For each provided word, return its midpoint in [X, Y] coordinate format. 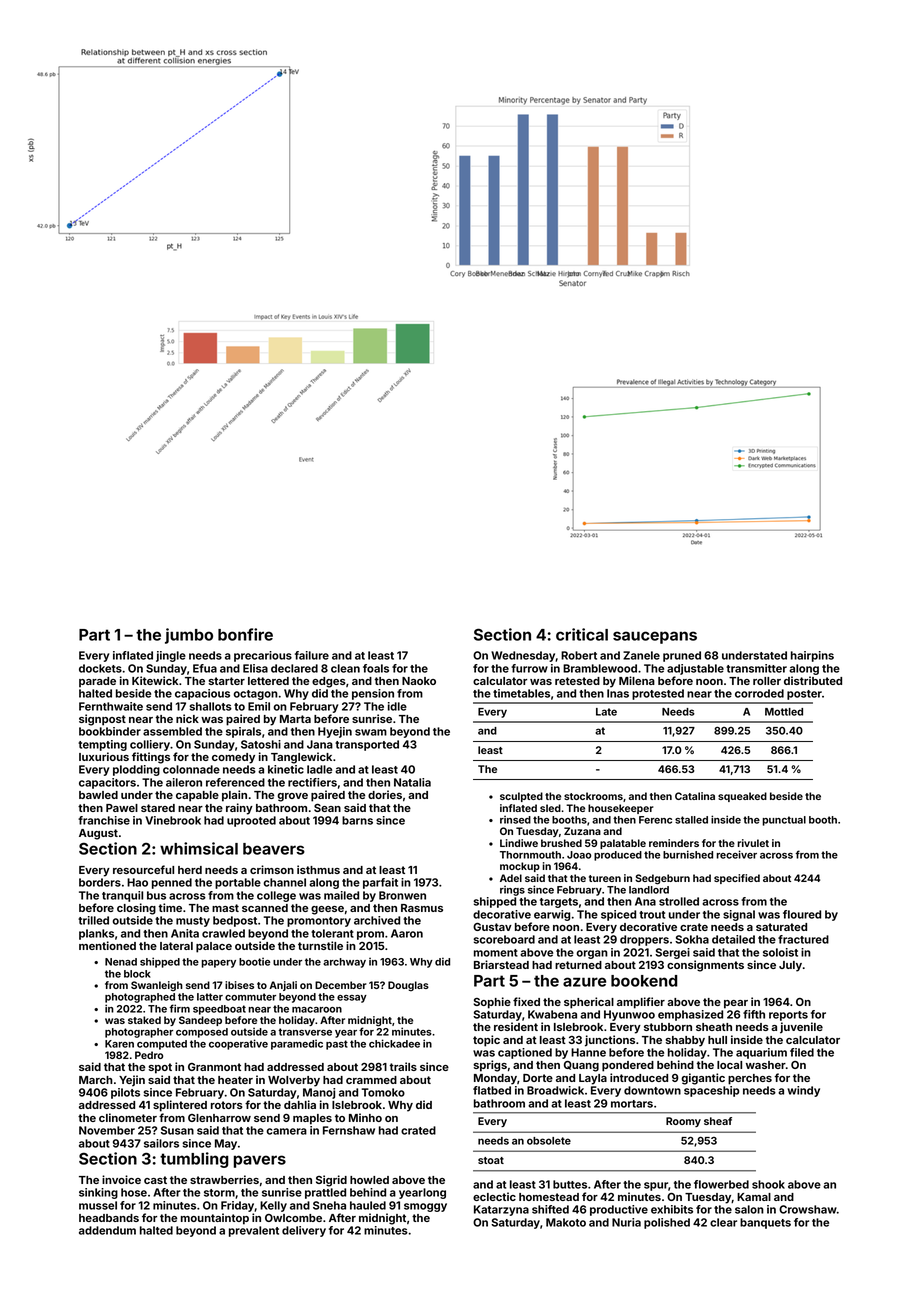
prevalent [254, 1231]
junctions [610, 1041]
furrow [529, 668]
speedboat [219, 1010]
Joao [579, 855]
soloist [780, 952]
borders [100, 882]
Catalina [695, 796]
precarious [263, 656]
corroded [759, 693]
